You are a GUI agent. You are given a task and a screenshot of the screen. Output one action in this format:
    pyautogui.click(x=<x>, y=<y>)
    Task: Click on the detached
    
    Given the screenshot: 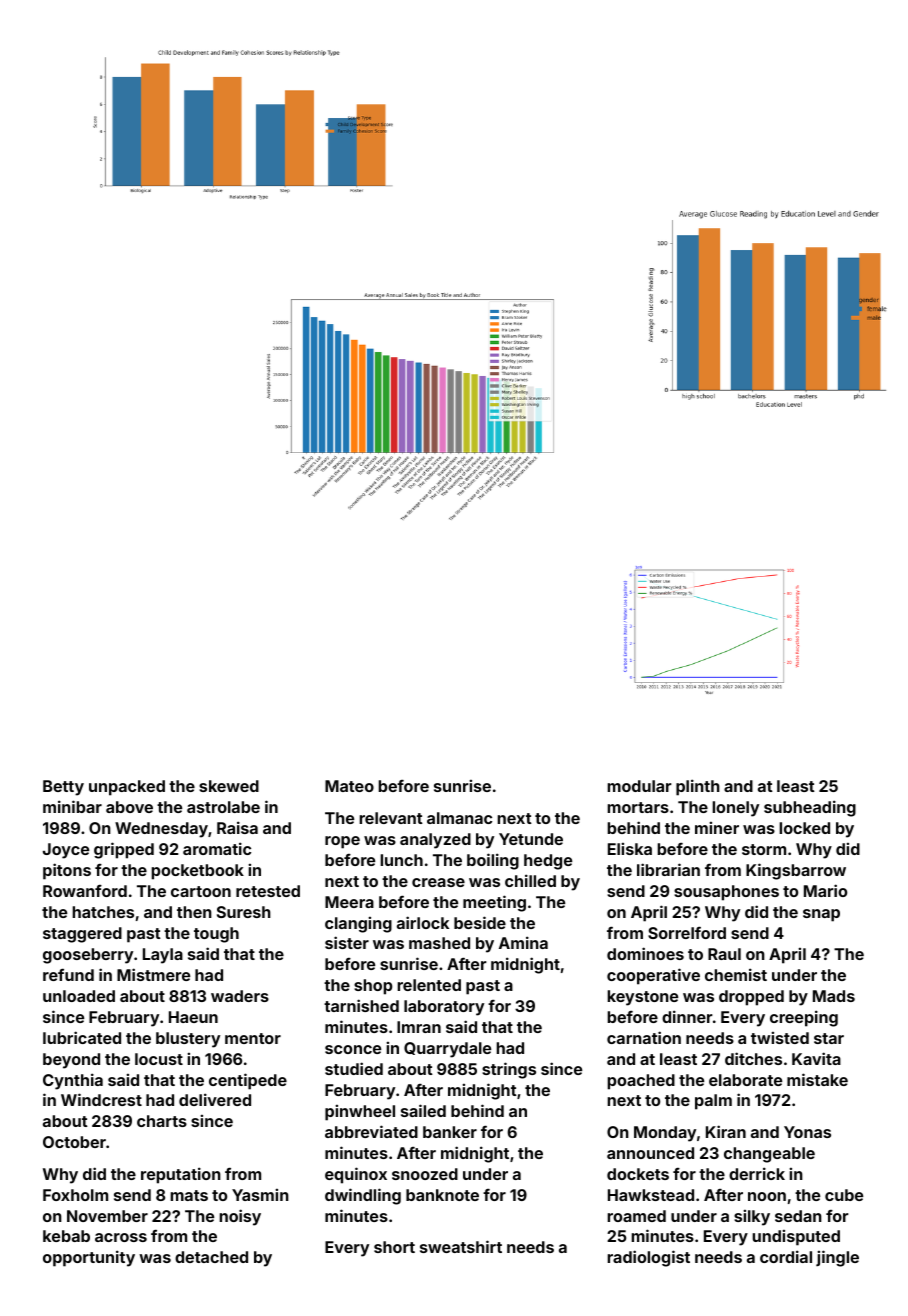 What is the action you would take?
    pyautogui.click(x=211, y=1257)
